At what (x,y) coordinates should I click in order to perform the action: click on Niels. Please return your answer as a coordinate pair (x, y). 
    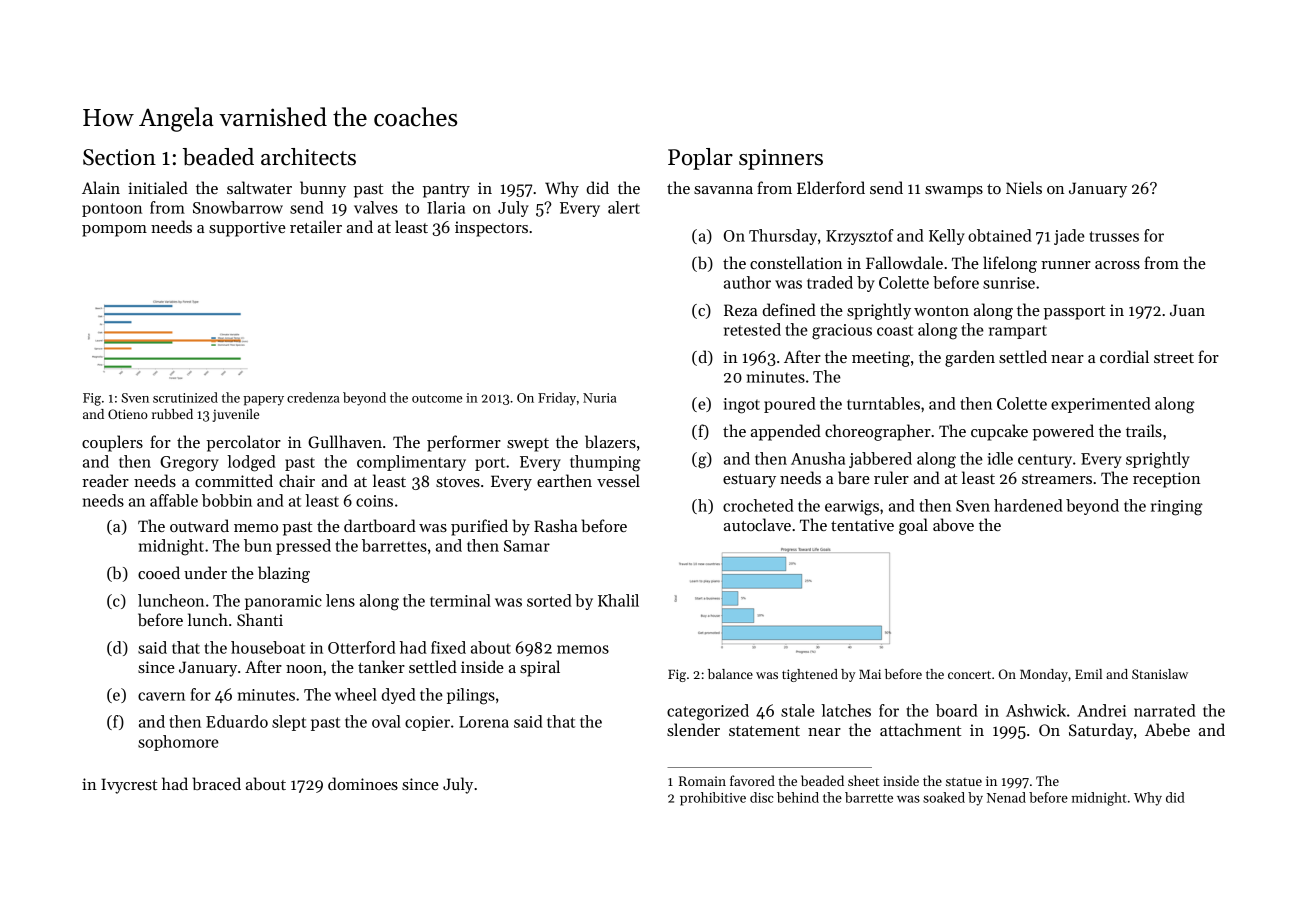
    Looking at the image, I should click on (1024, 187).
